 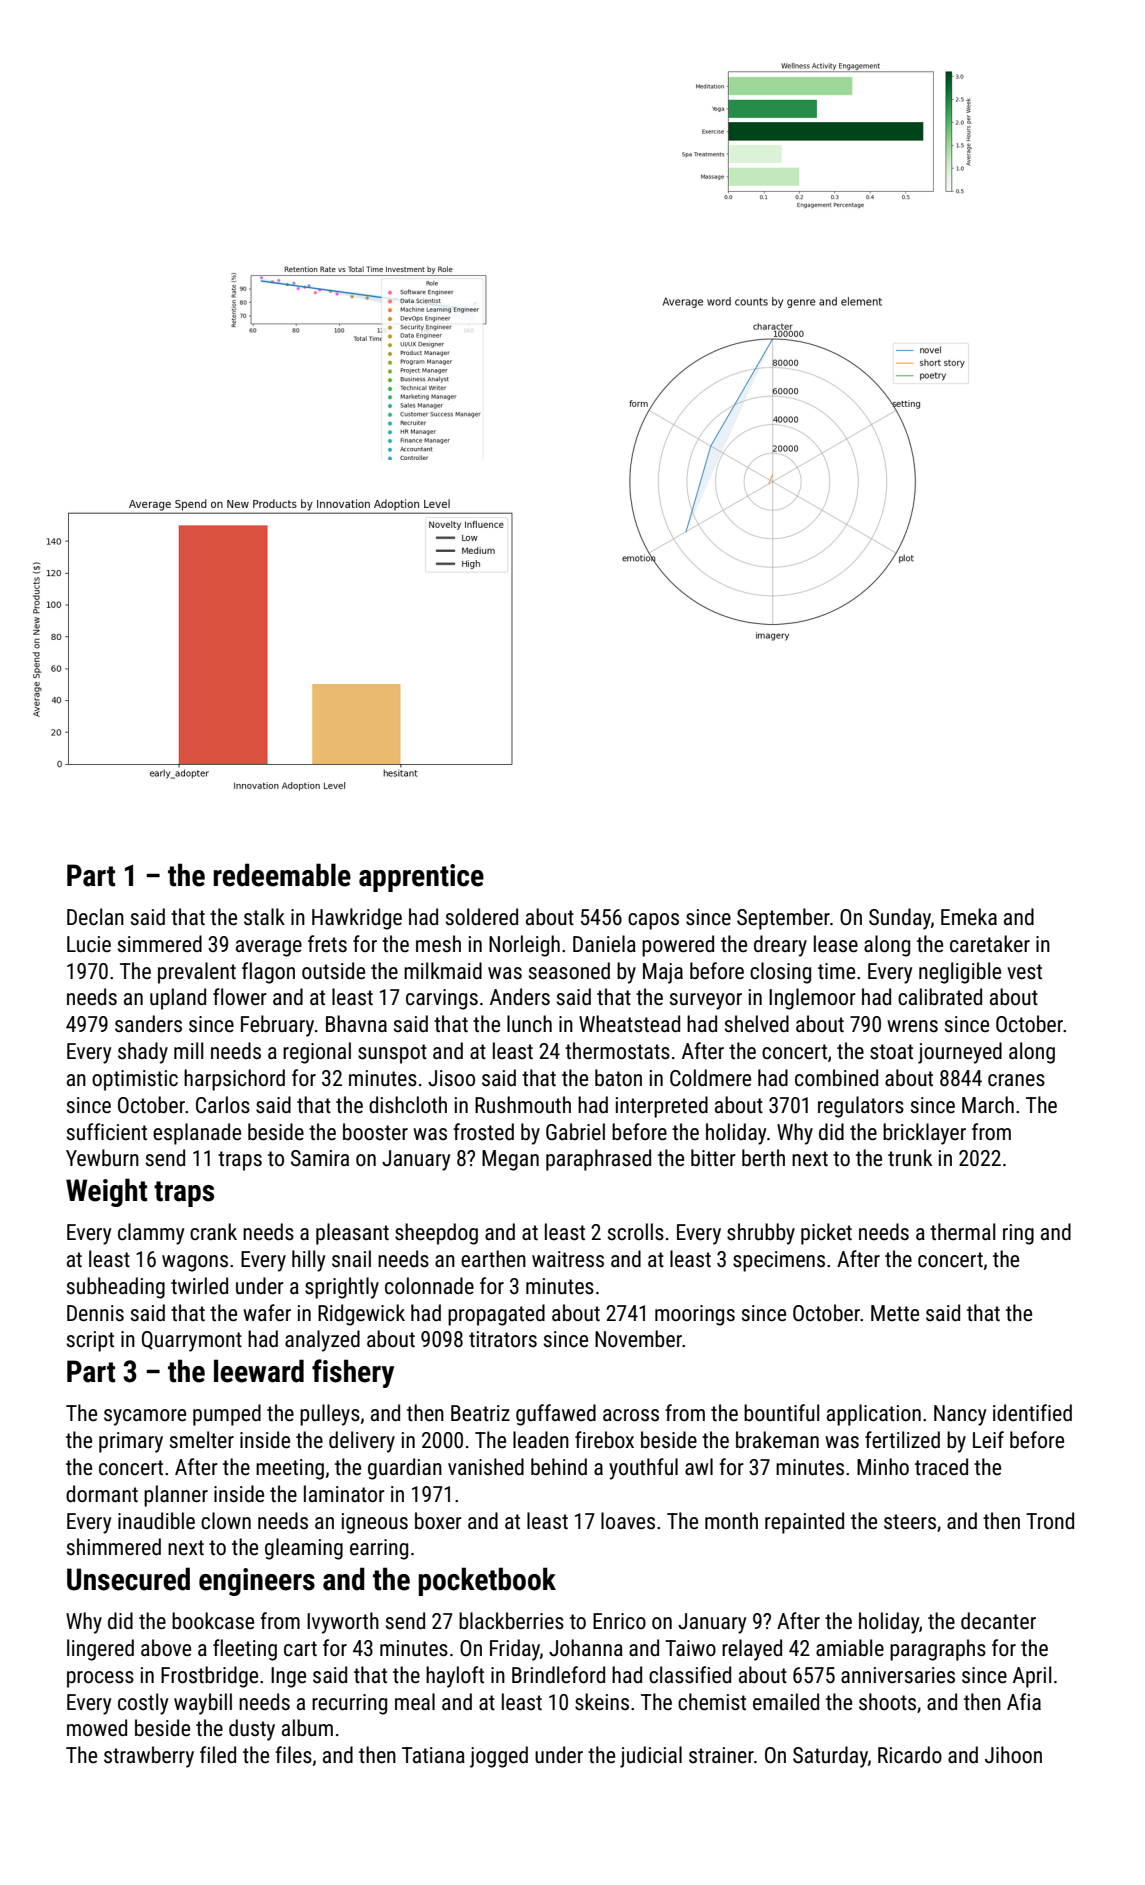 What do you see at coordinates (264, 916) in the screenshot?
I see `stalk` at bounding box center [264, 916].
